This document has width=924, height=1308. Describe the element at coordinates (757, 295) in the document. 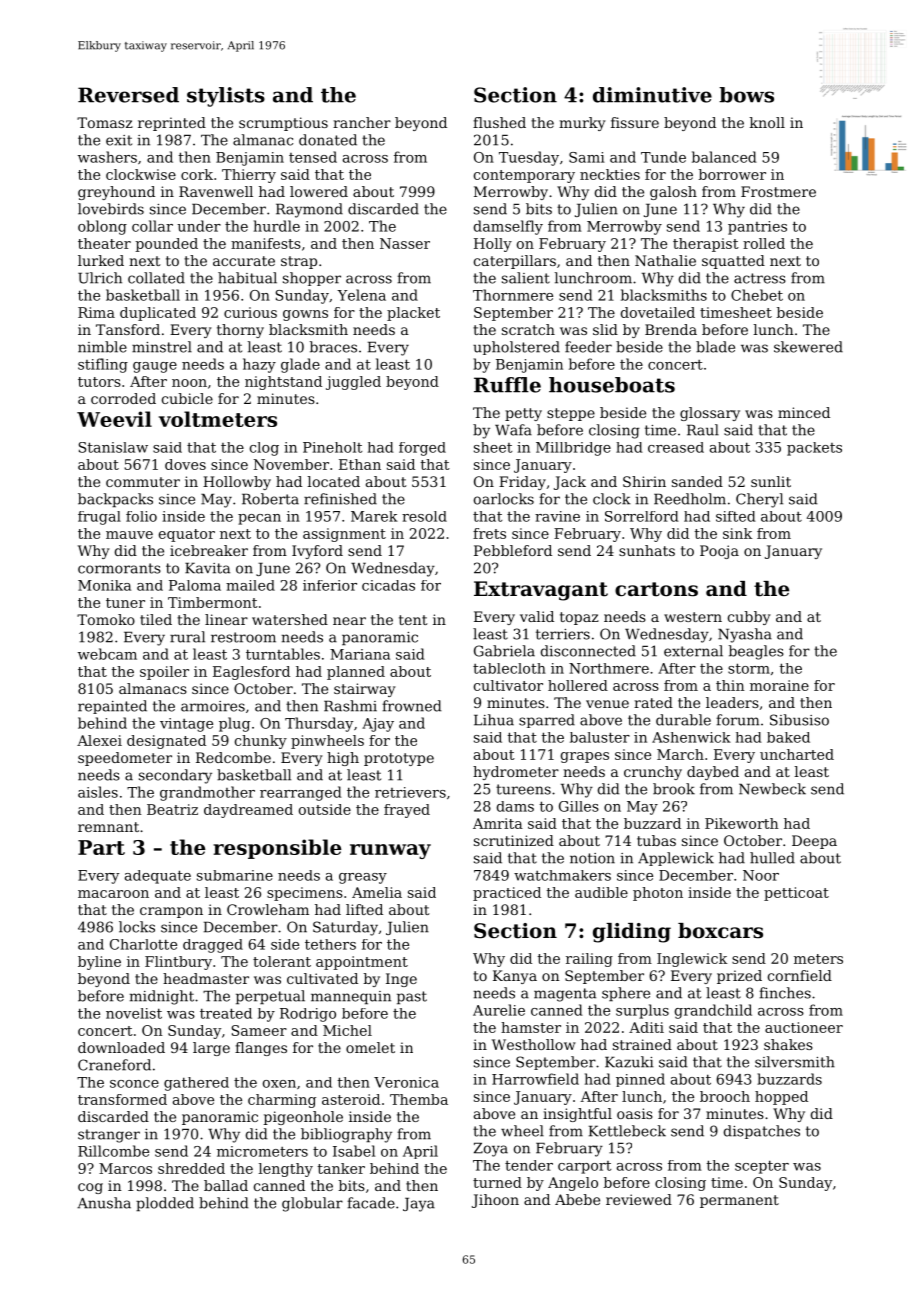

I see `Chebet` at that location.
